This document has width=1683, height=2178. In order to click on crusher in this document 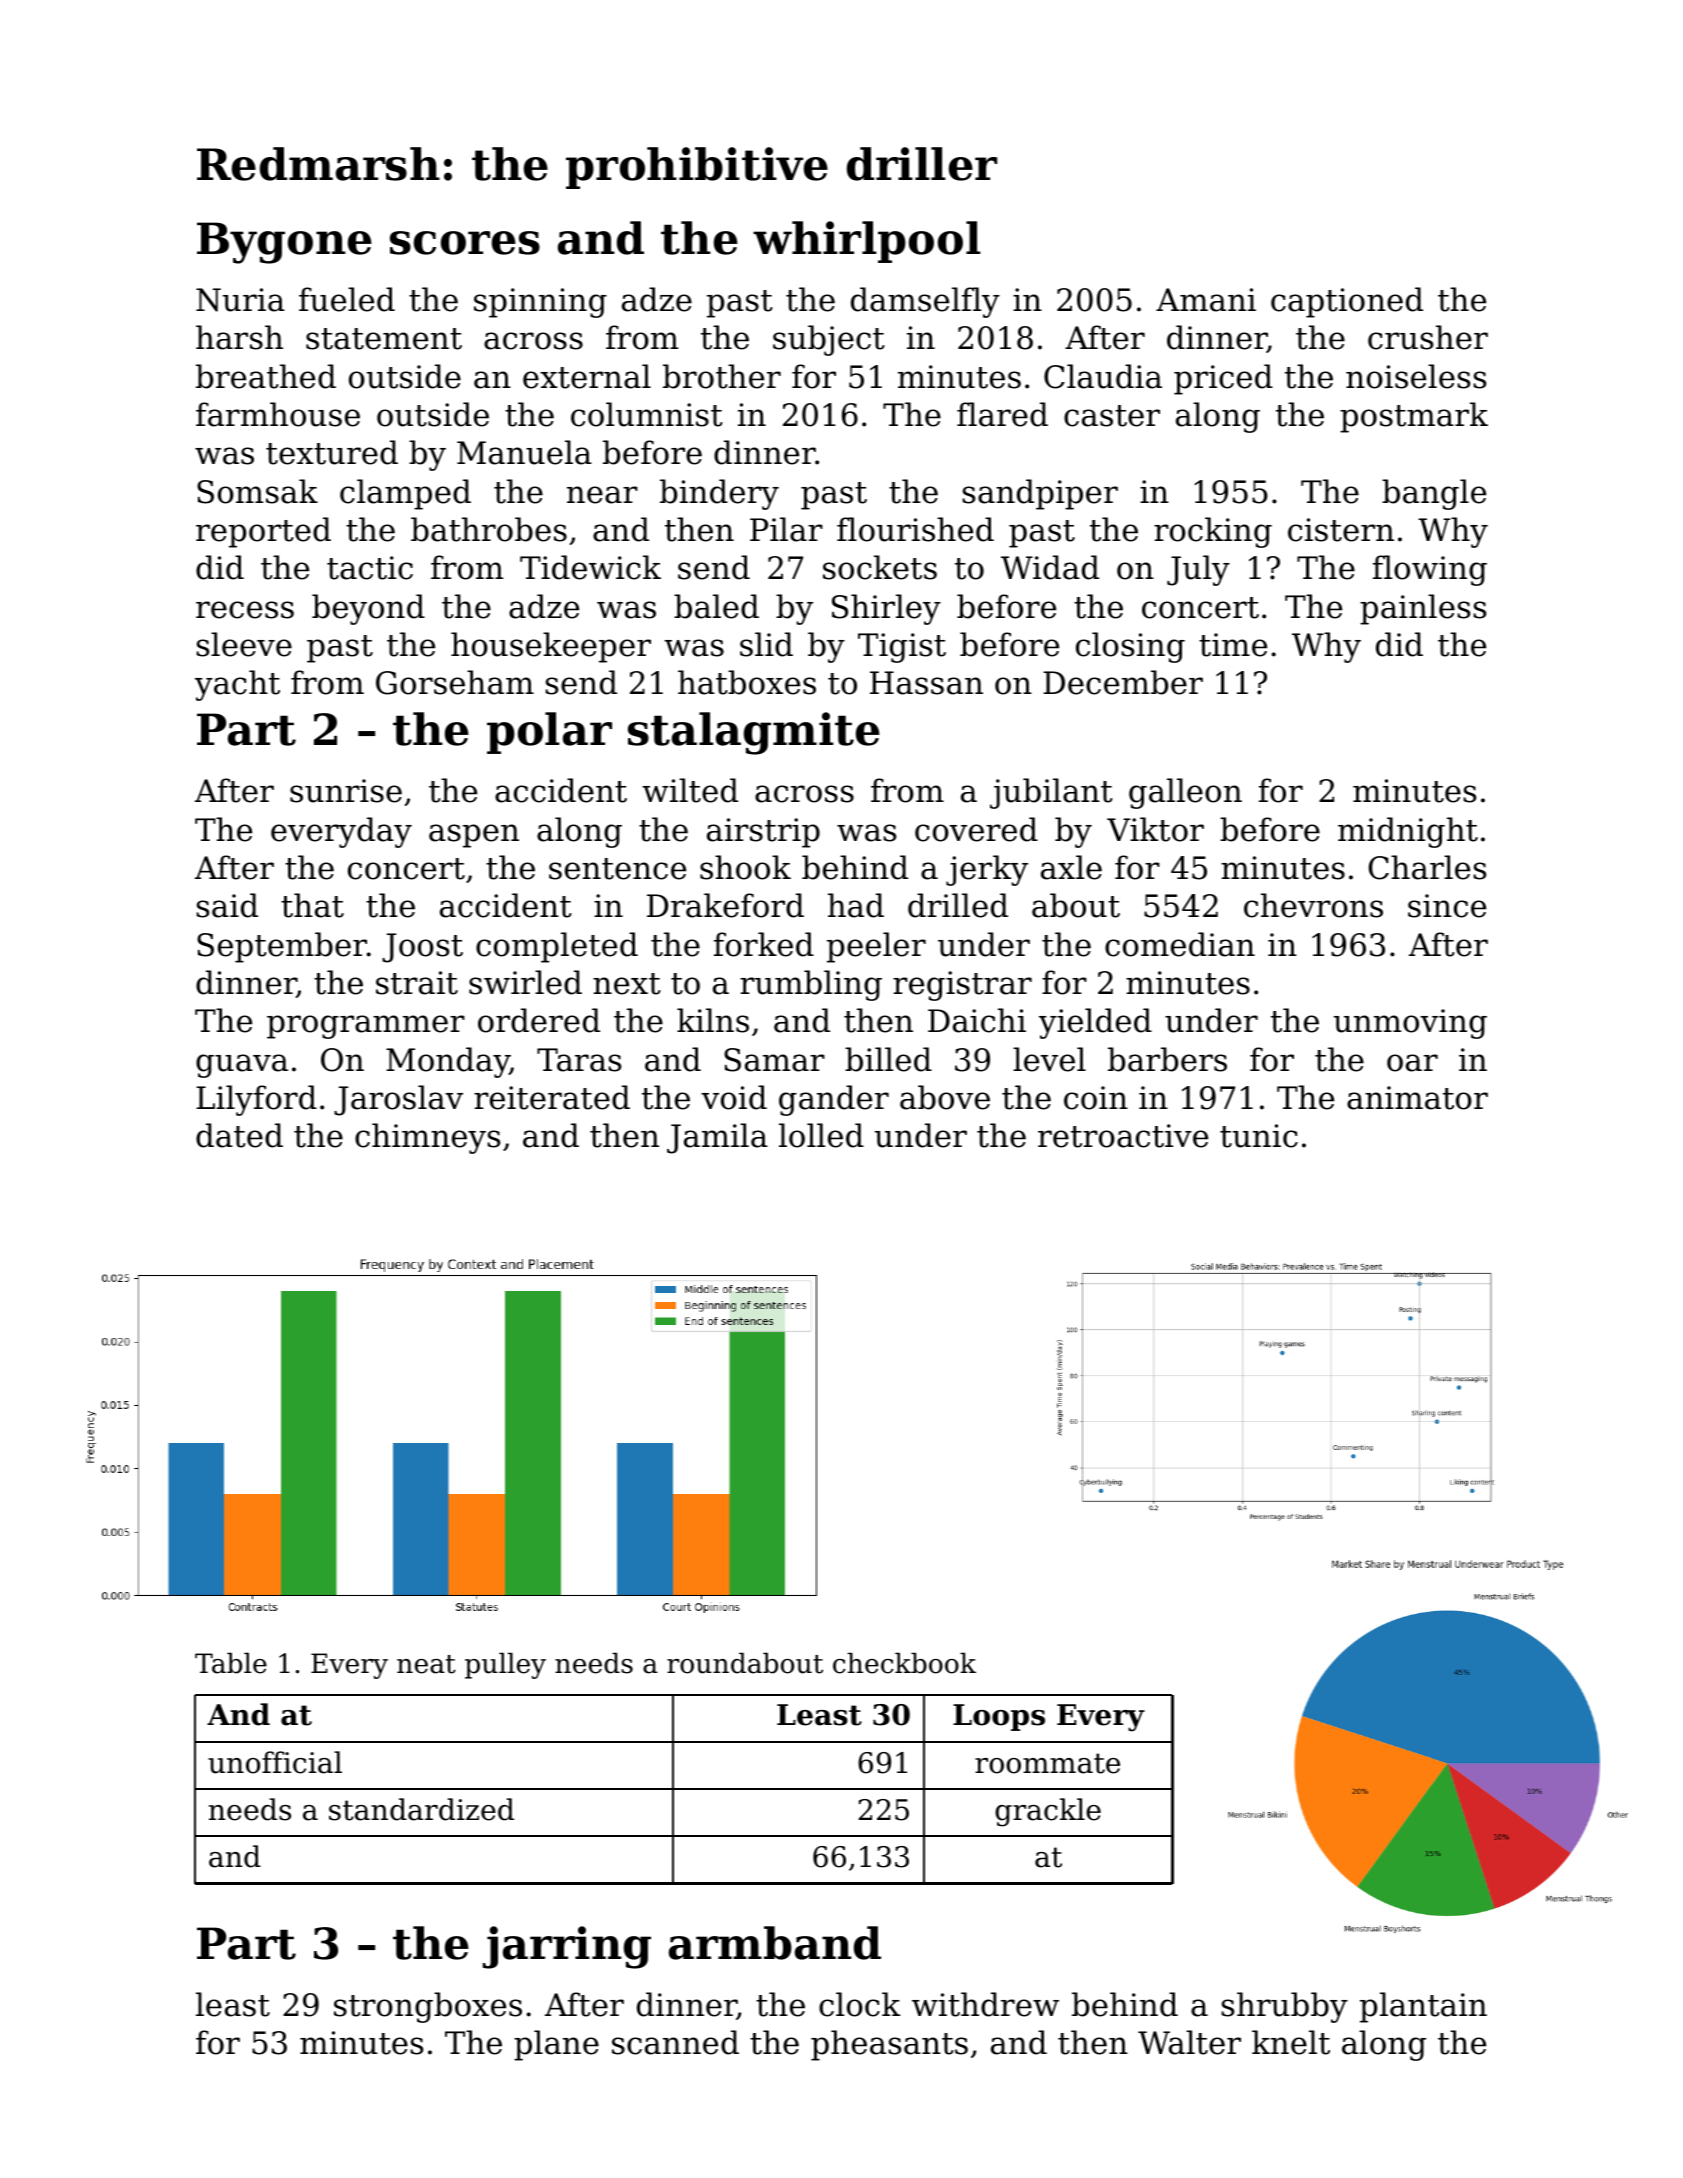, I will do `click(1428, 337)`.
